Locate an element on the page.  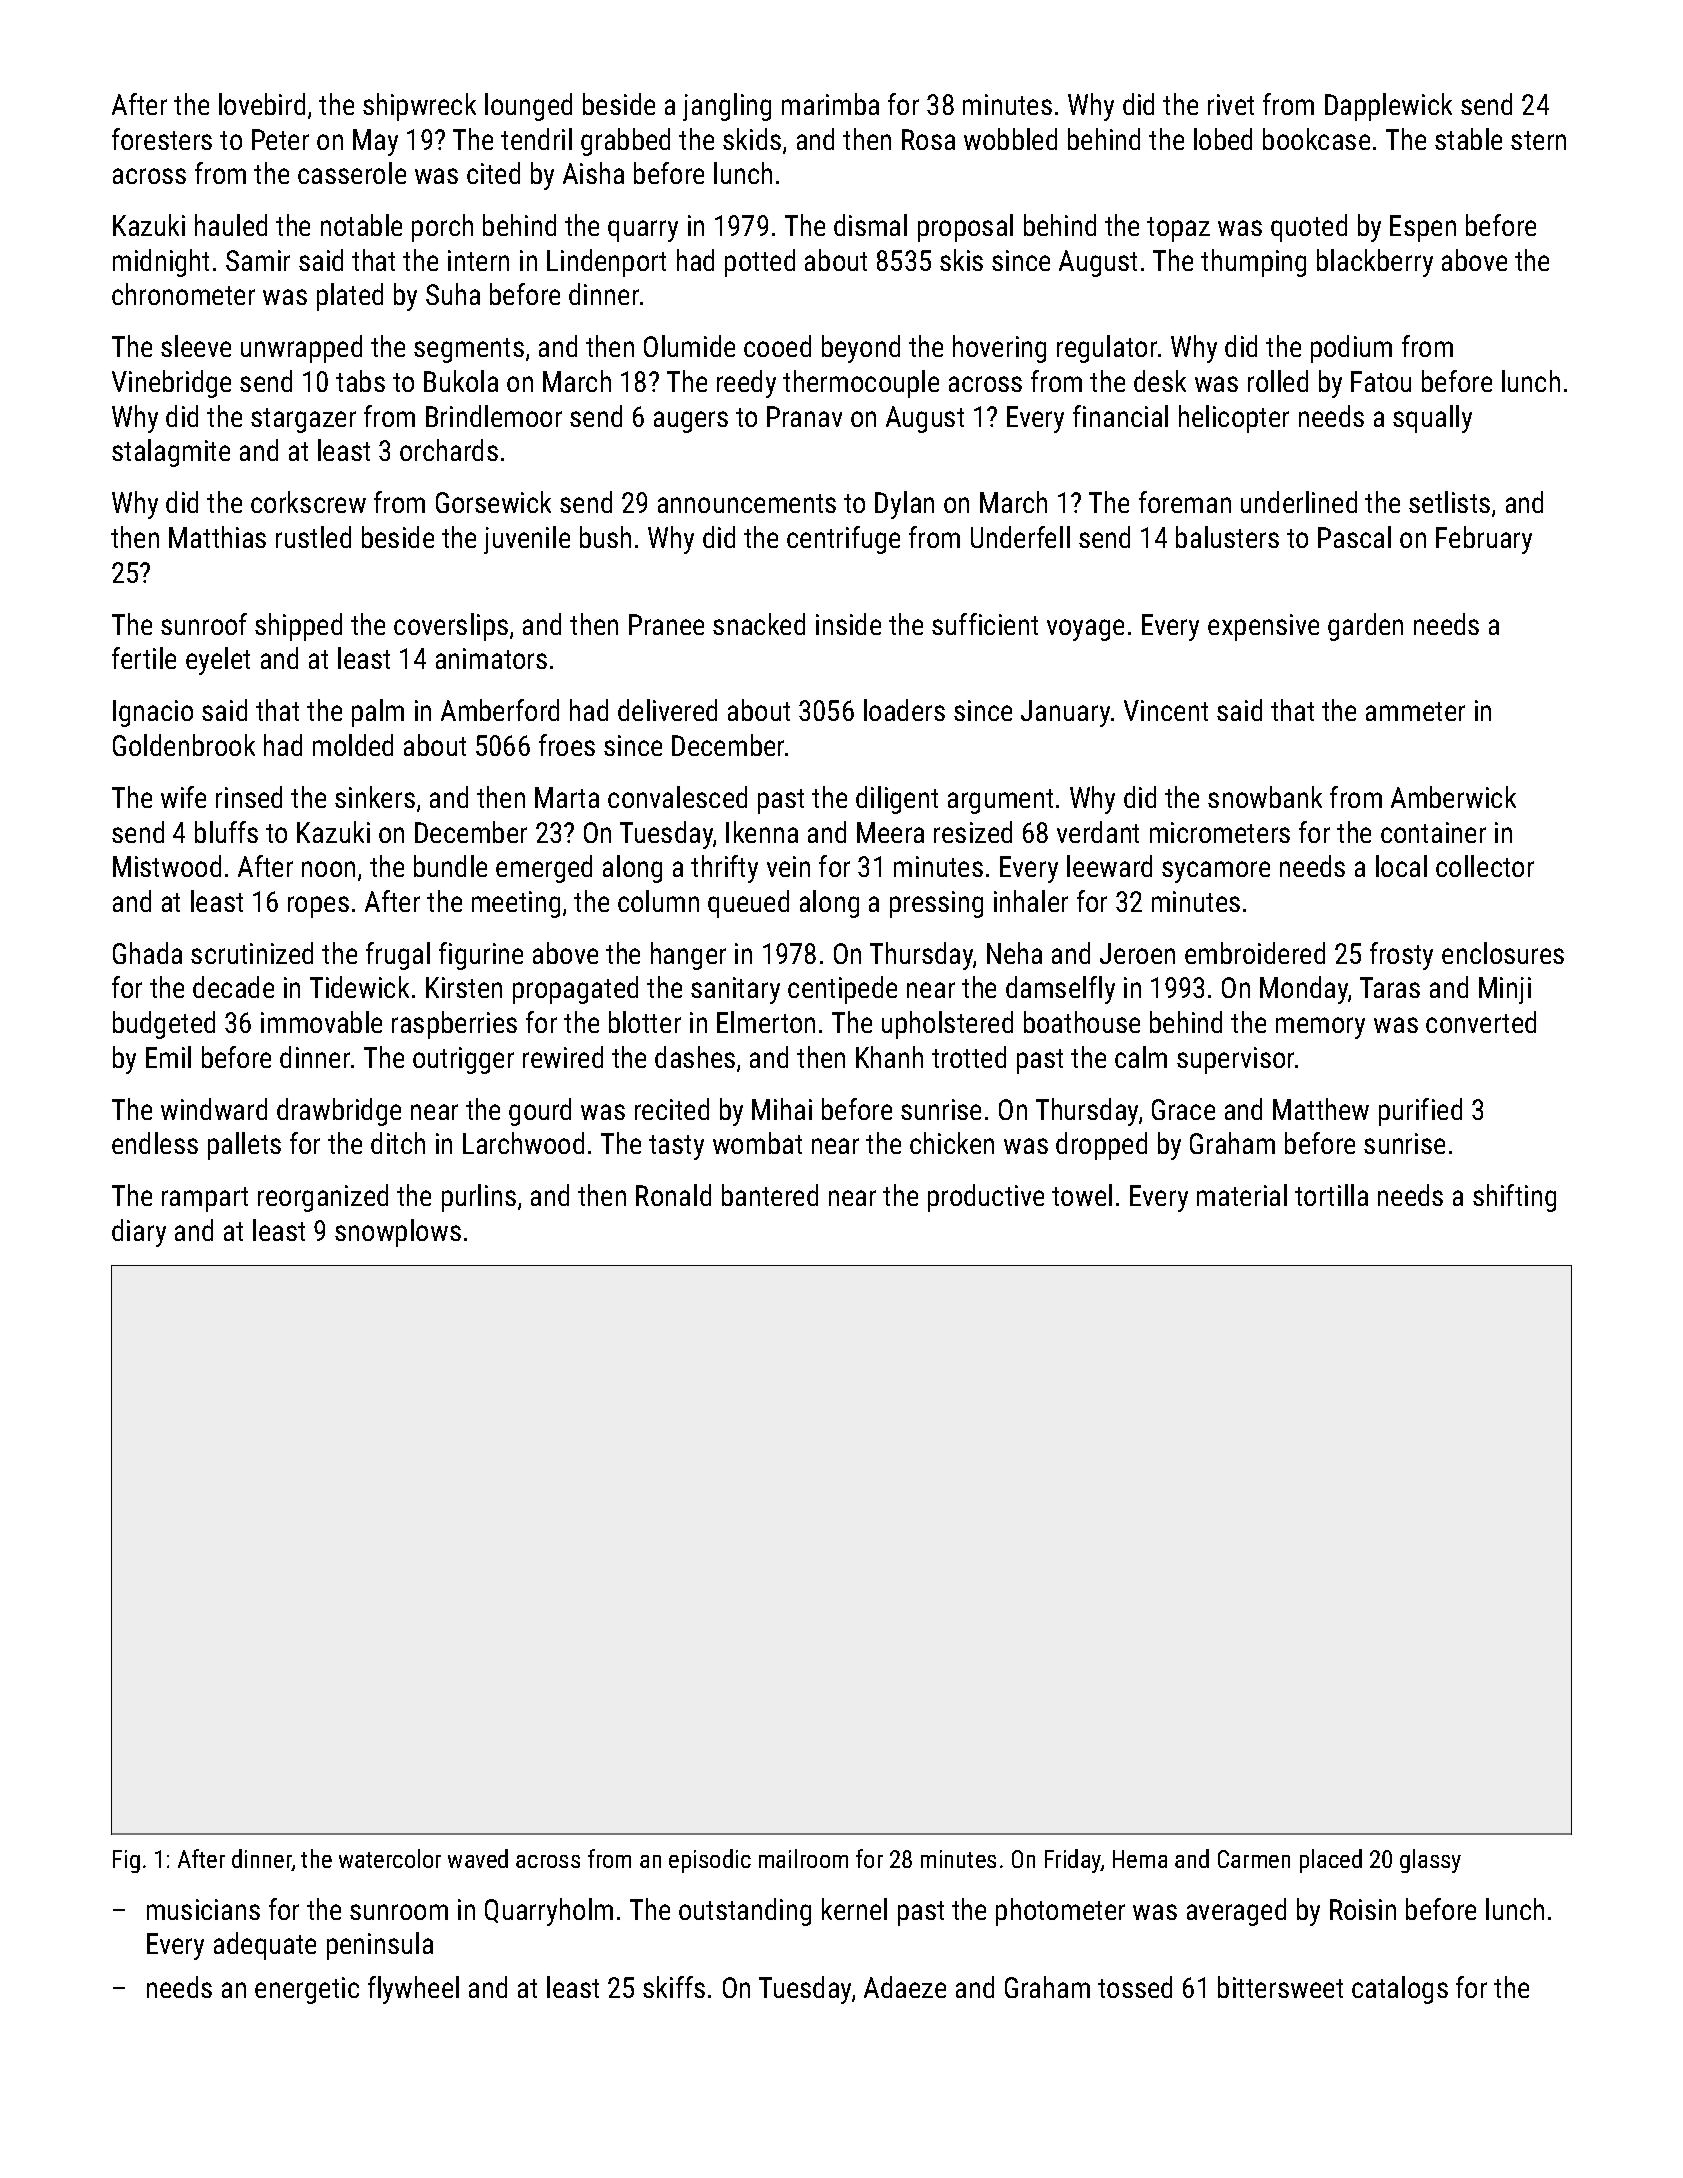
snowplows is located at coordinates (398, 1233).
